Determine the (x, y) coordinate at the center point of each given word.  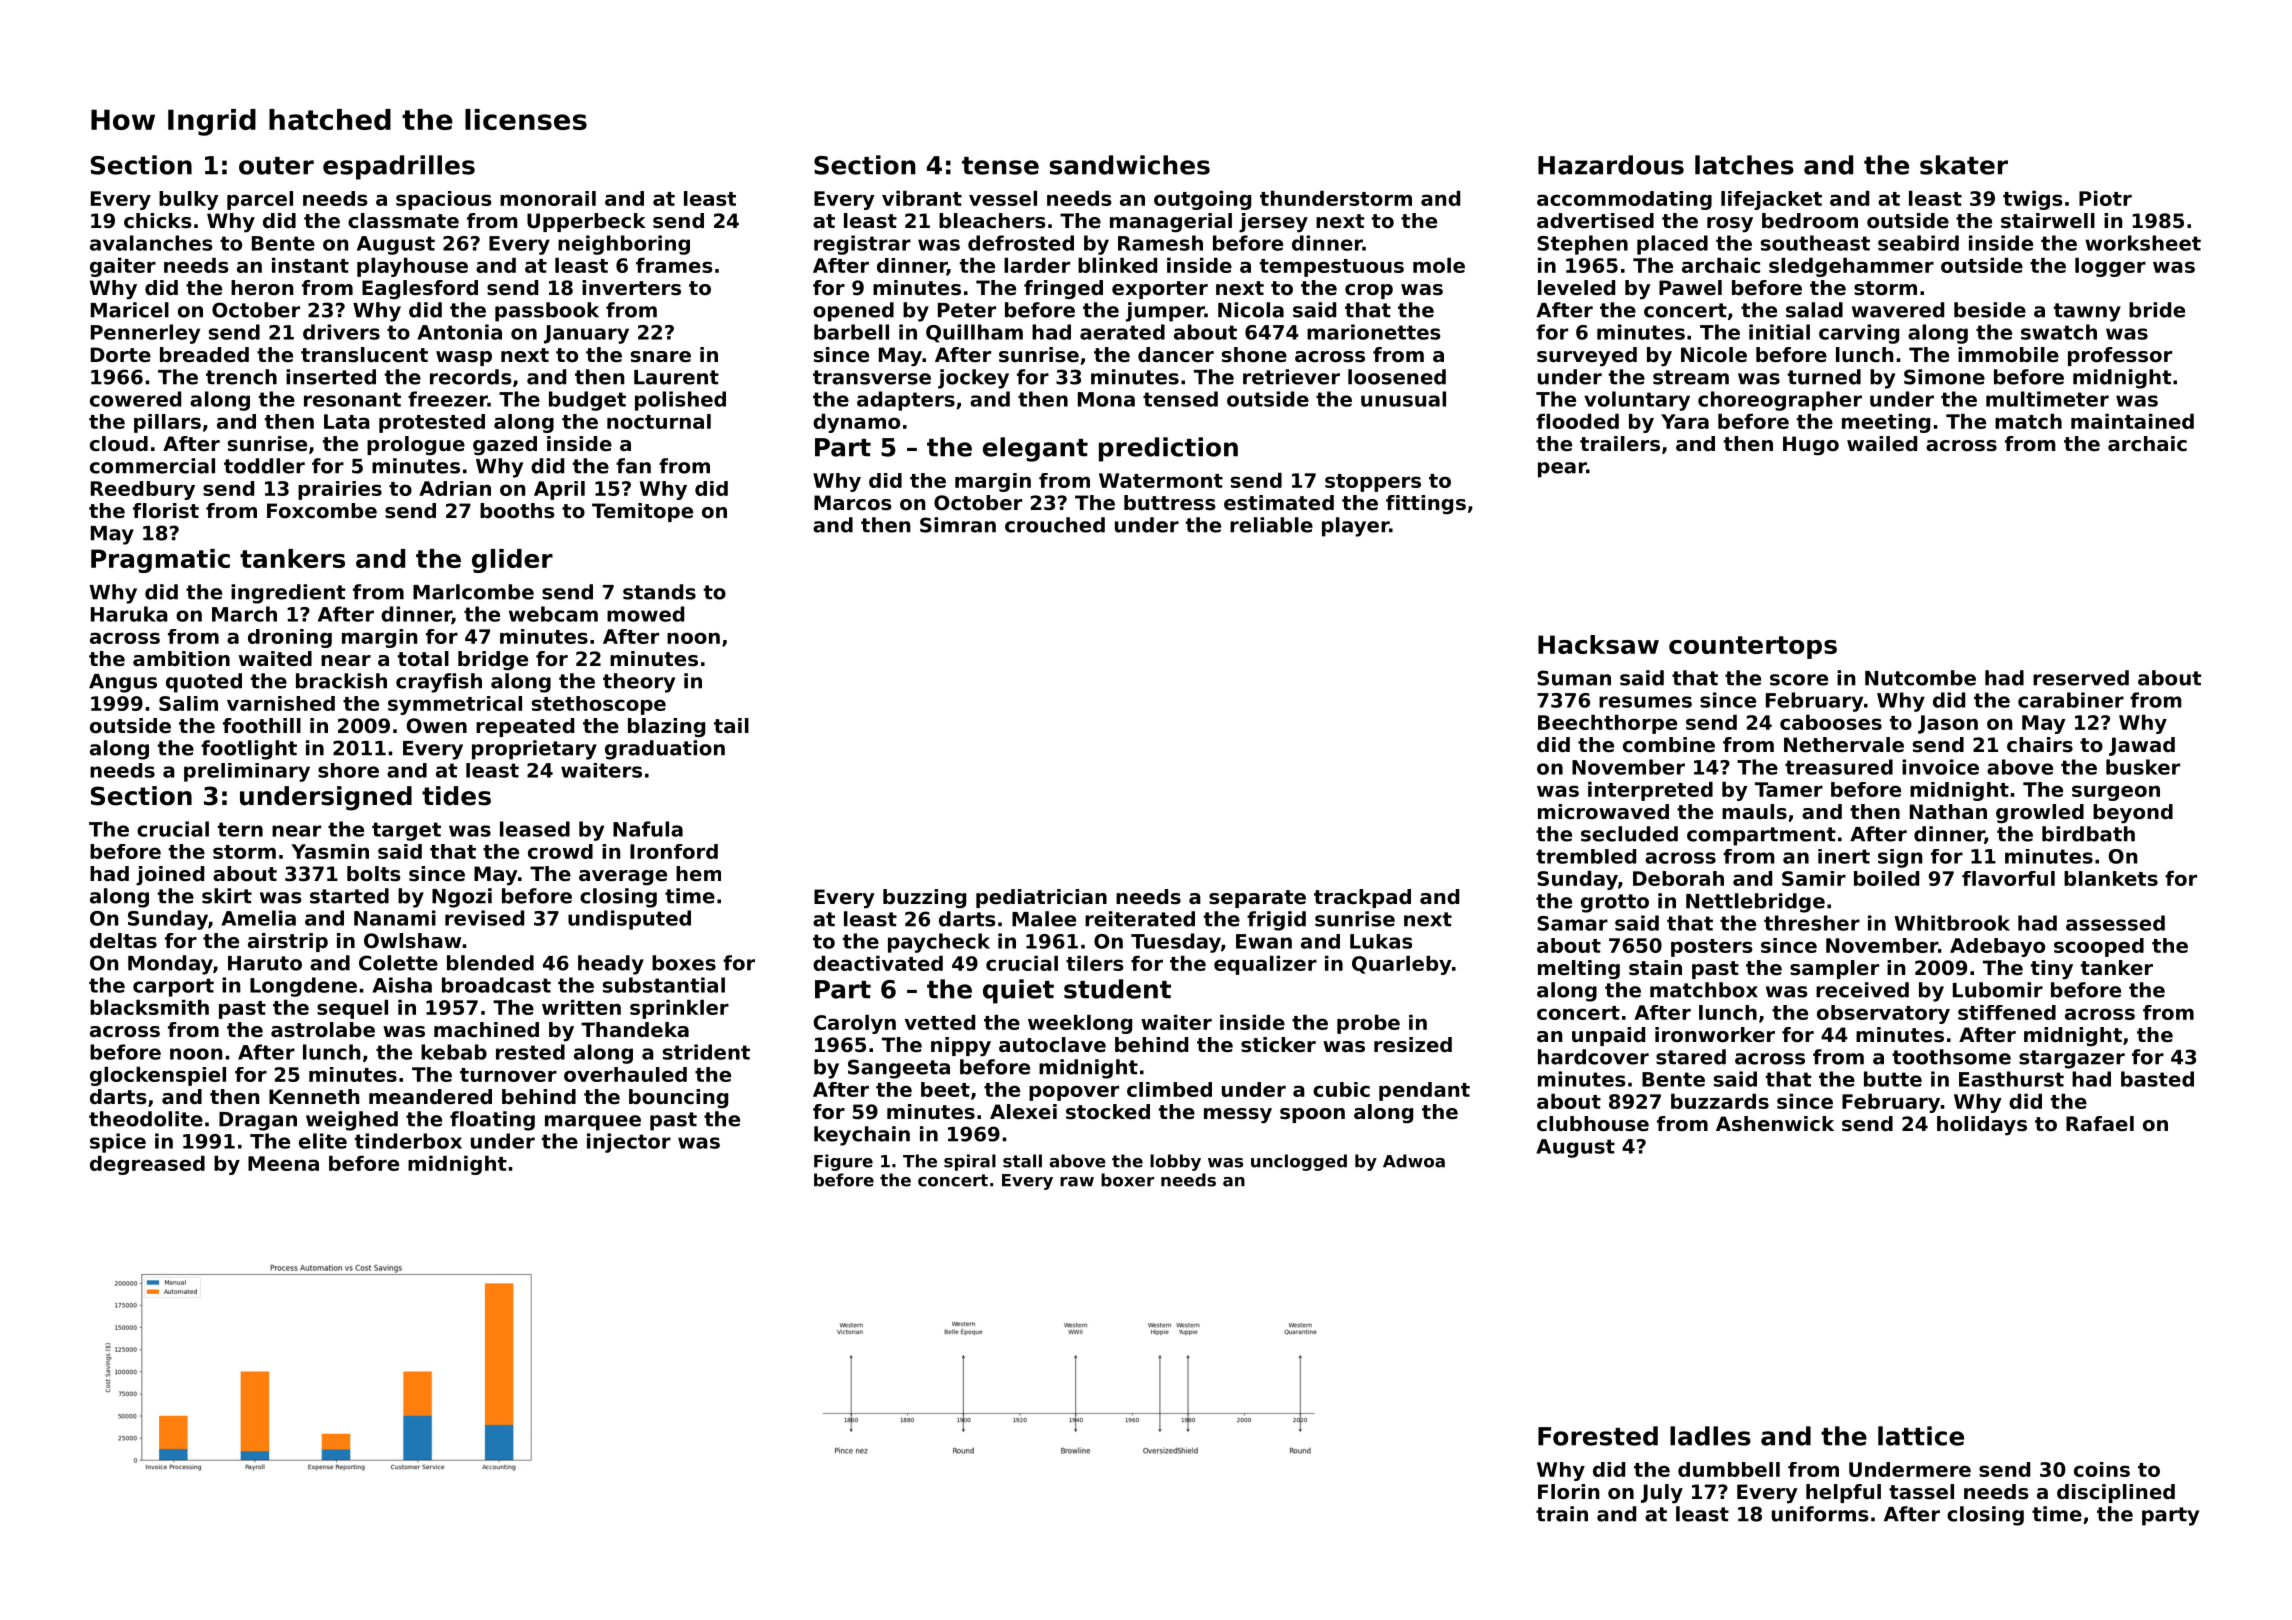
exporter (1160, 290)
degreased (147, 1165)
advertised (1595, 221)
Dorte (121, 354)
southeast (1815, 243)
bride (2157, 310)
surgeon (2116, 793)
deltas (123, 941)
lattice (1921, 1436)
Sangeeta (899, 1069)
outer (276, 166)
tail (731, 725)
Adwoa (1414, 1161)
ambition (181, 659)
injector (629, 1143)
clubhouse (1593, 1124)
